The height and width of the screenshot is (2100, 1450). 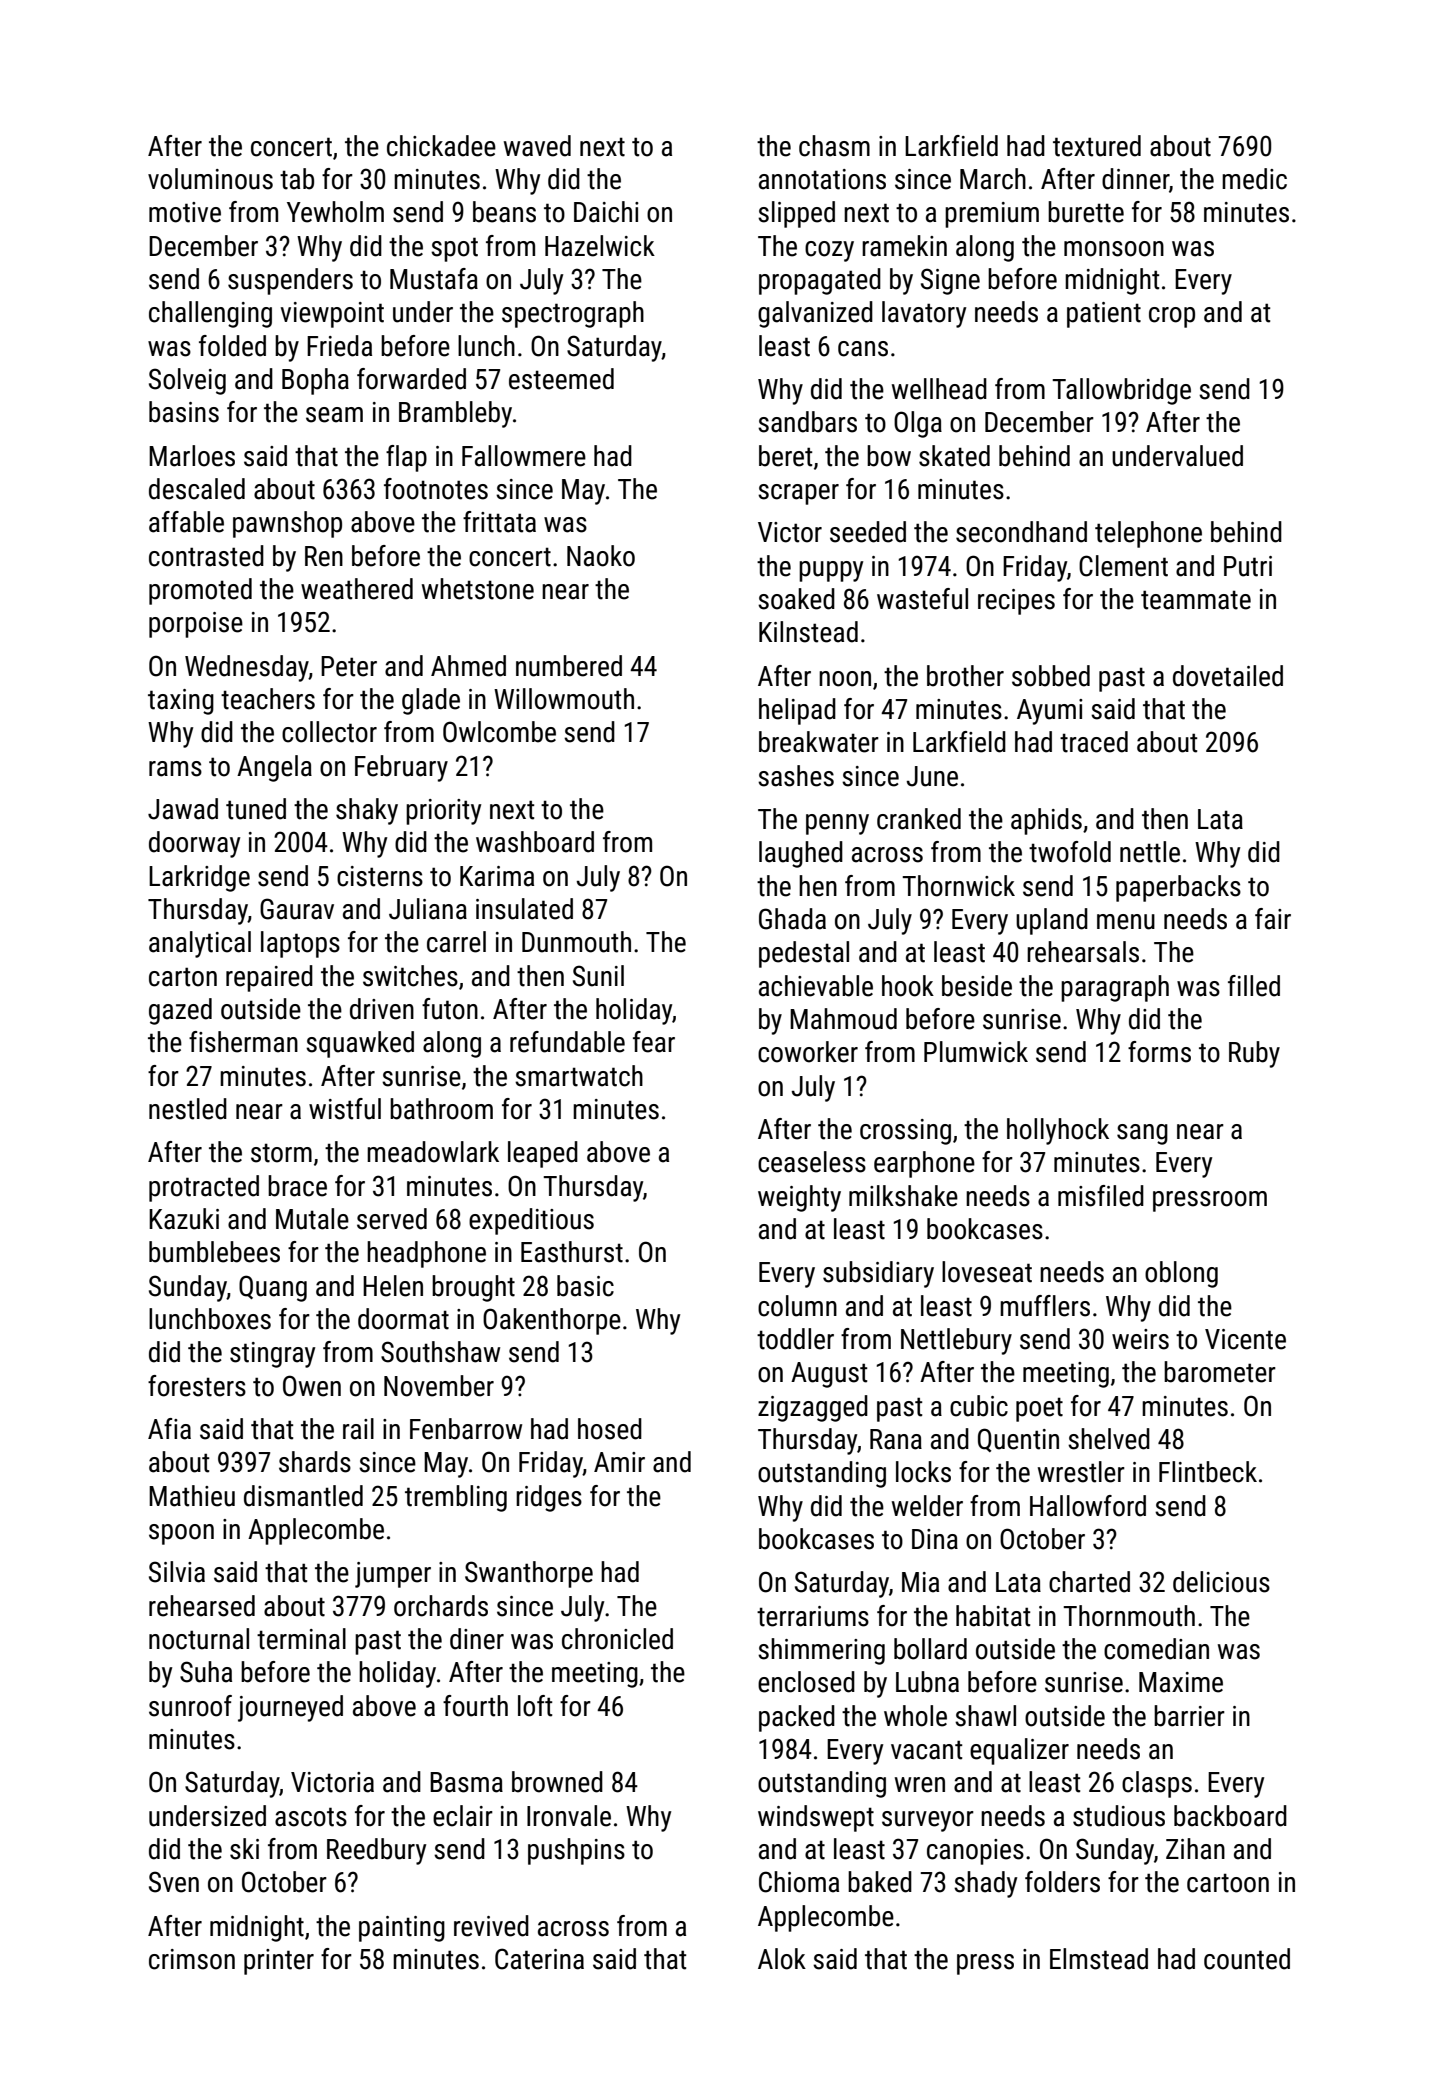 I want to click on forms, so click(x=1159, y=1052).
